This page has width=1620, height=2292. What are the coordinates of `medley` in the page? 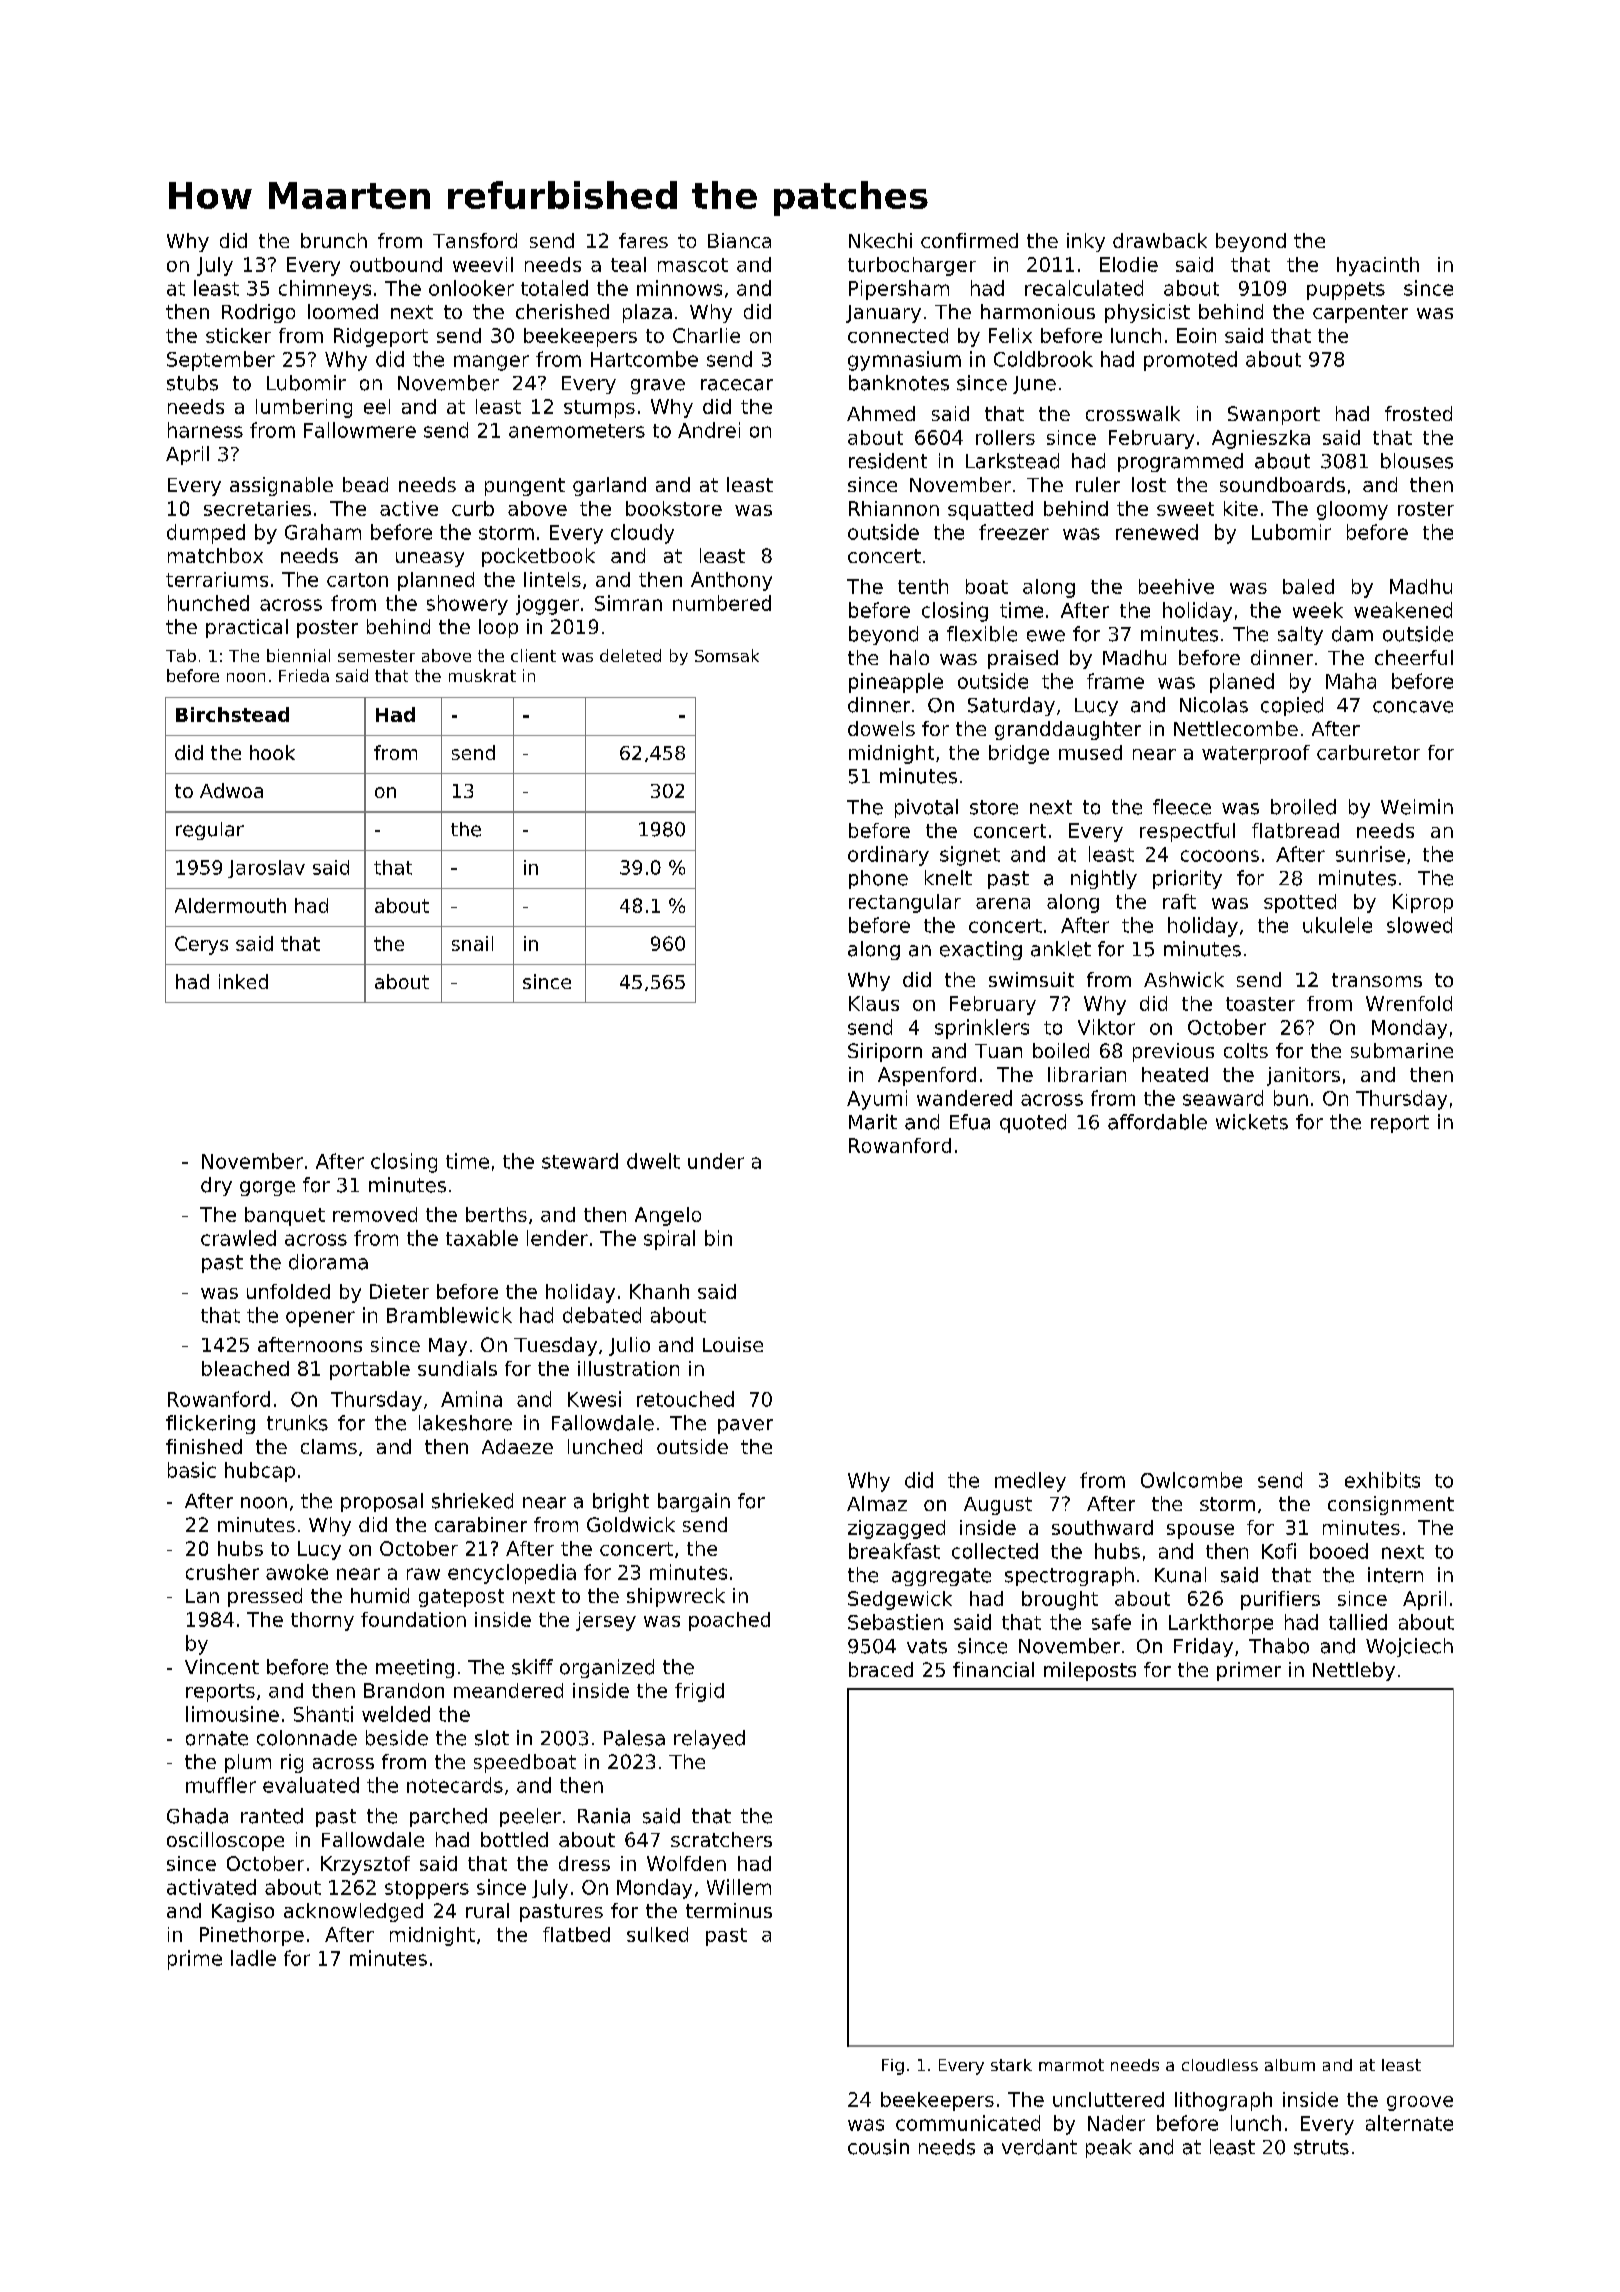 It's located at (1030, 1482).
